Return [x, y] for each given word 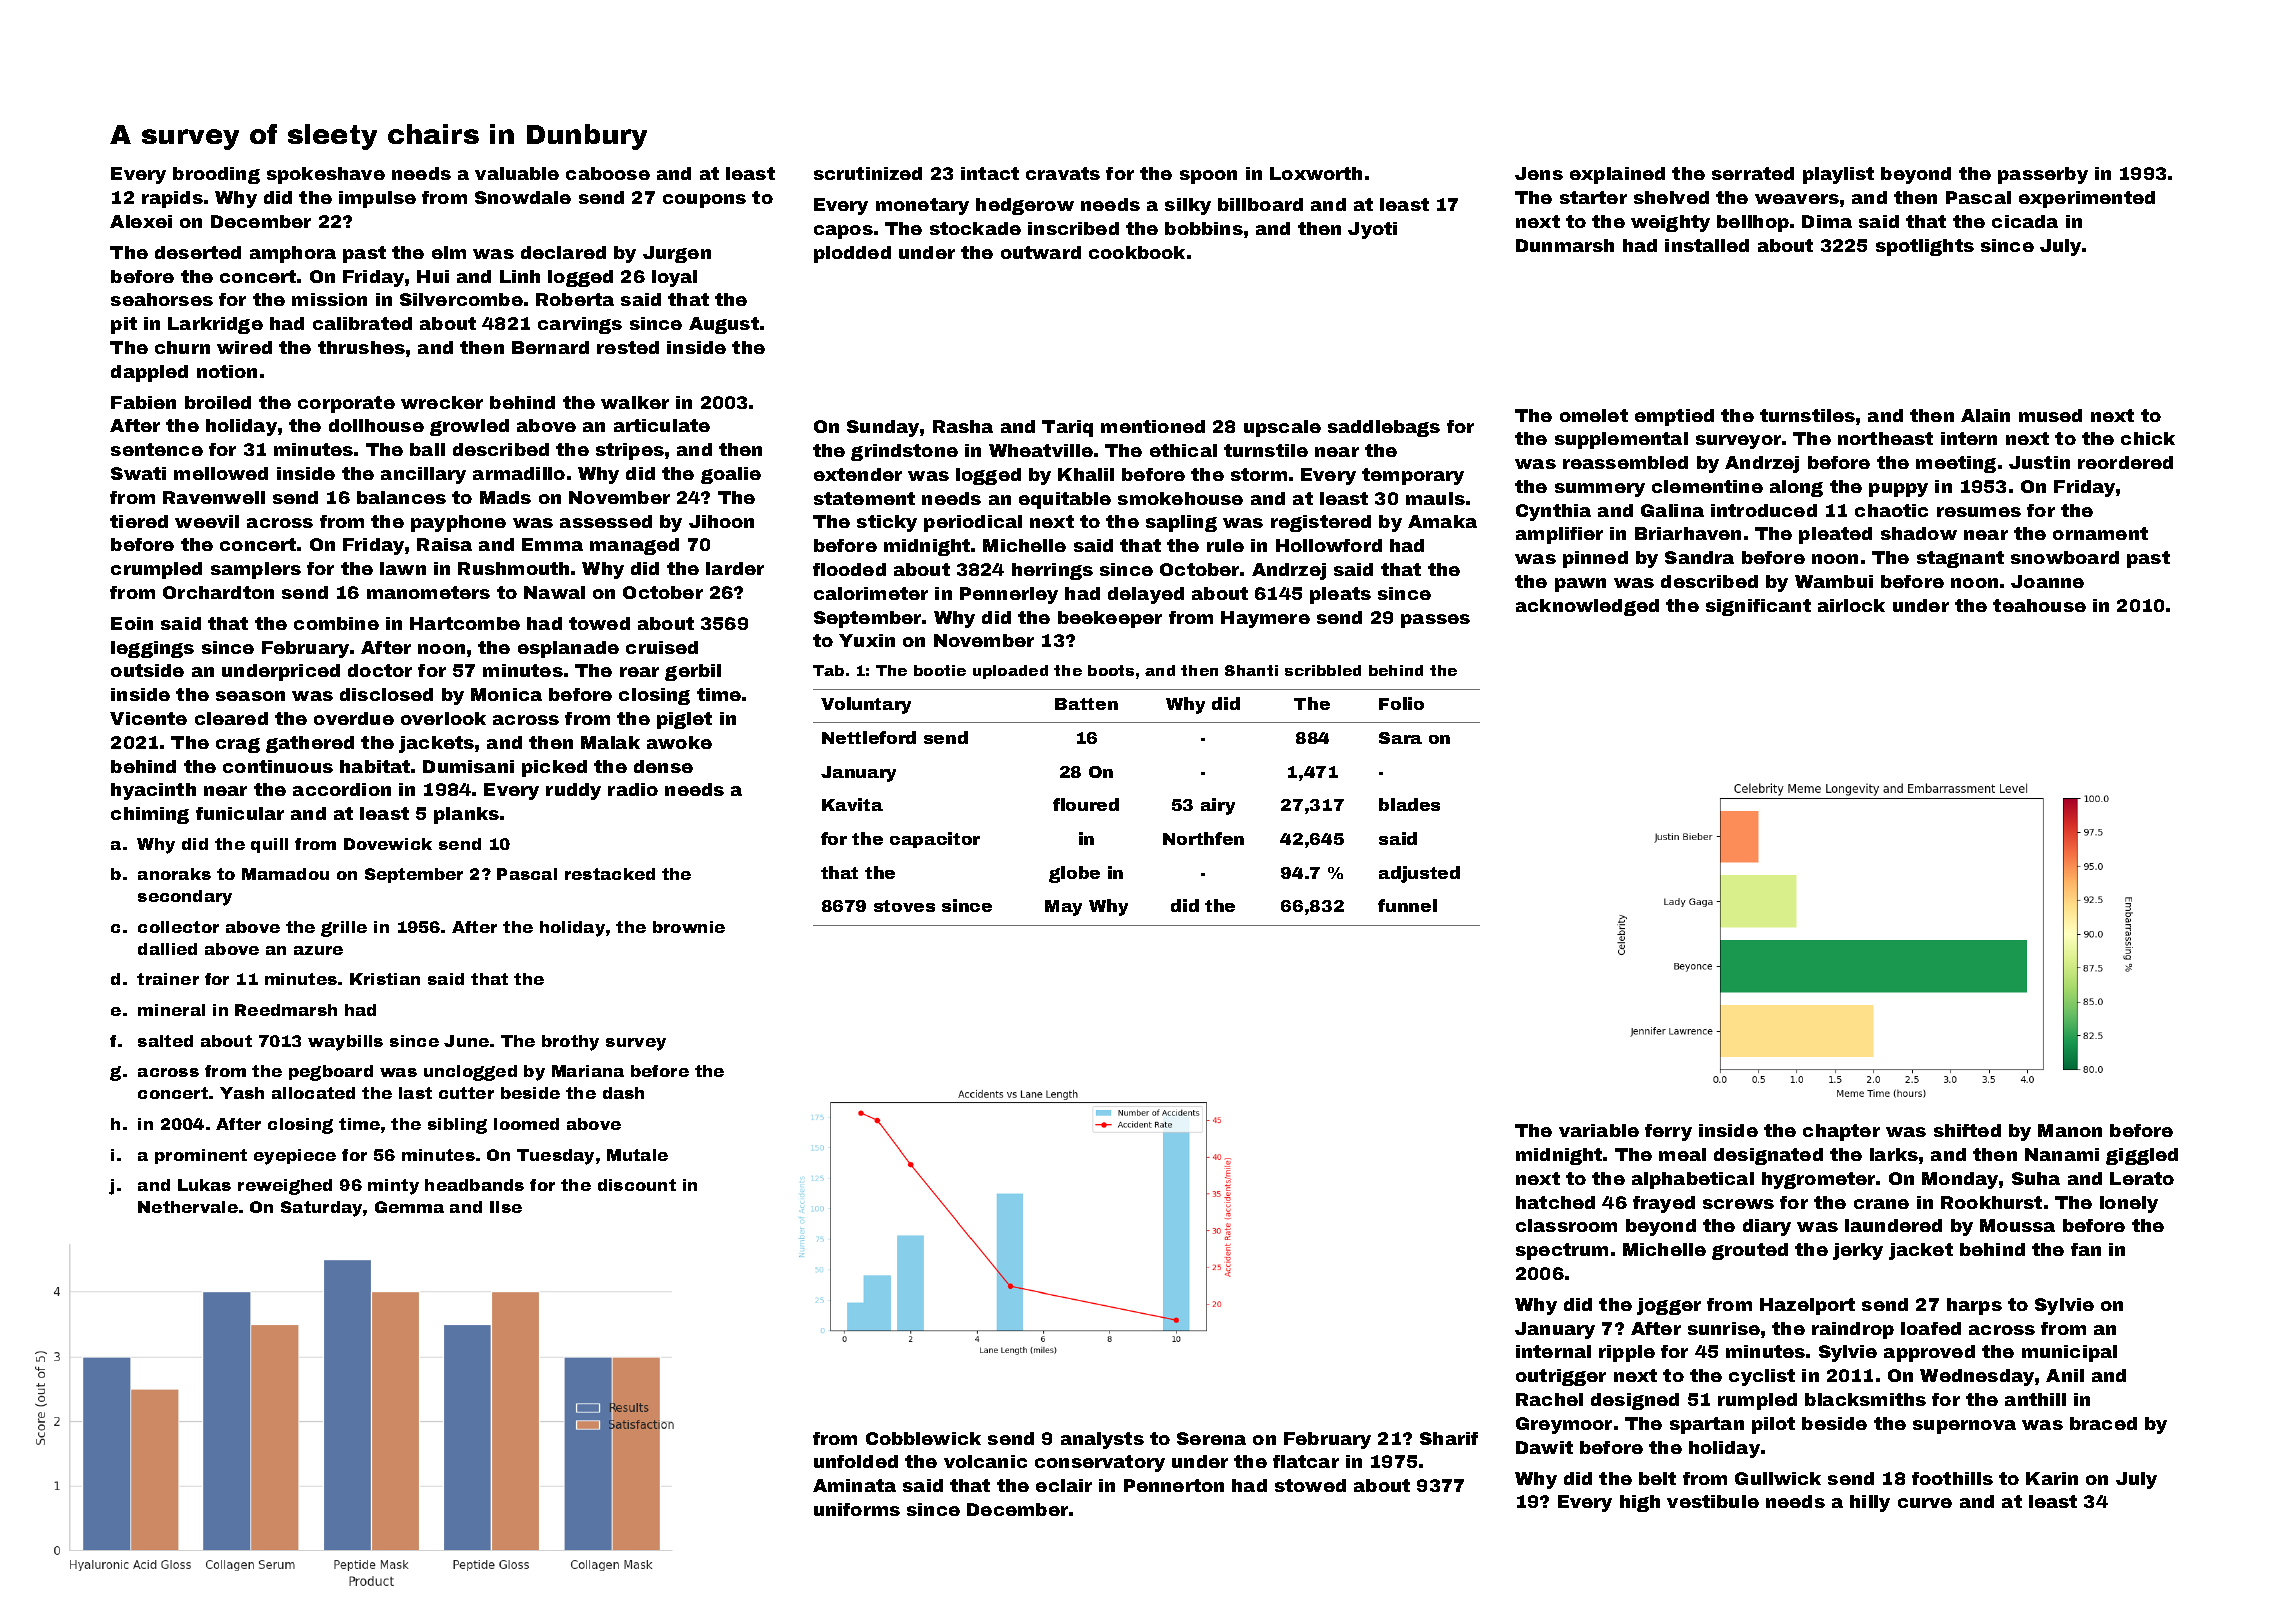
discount [637, 1185]
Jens [1539, 173]
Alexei [141, 221]
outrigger [1561, 1377]
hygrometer [1819, 1180]
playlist [1838, 175]
